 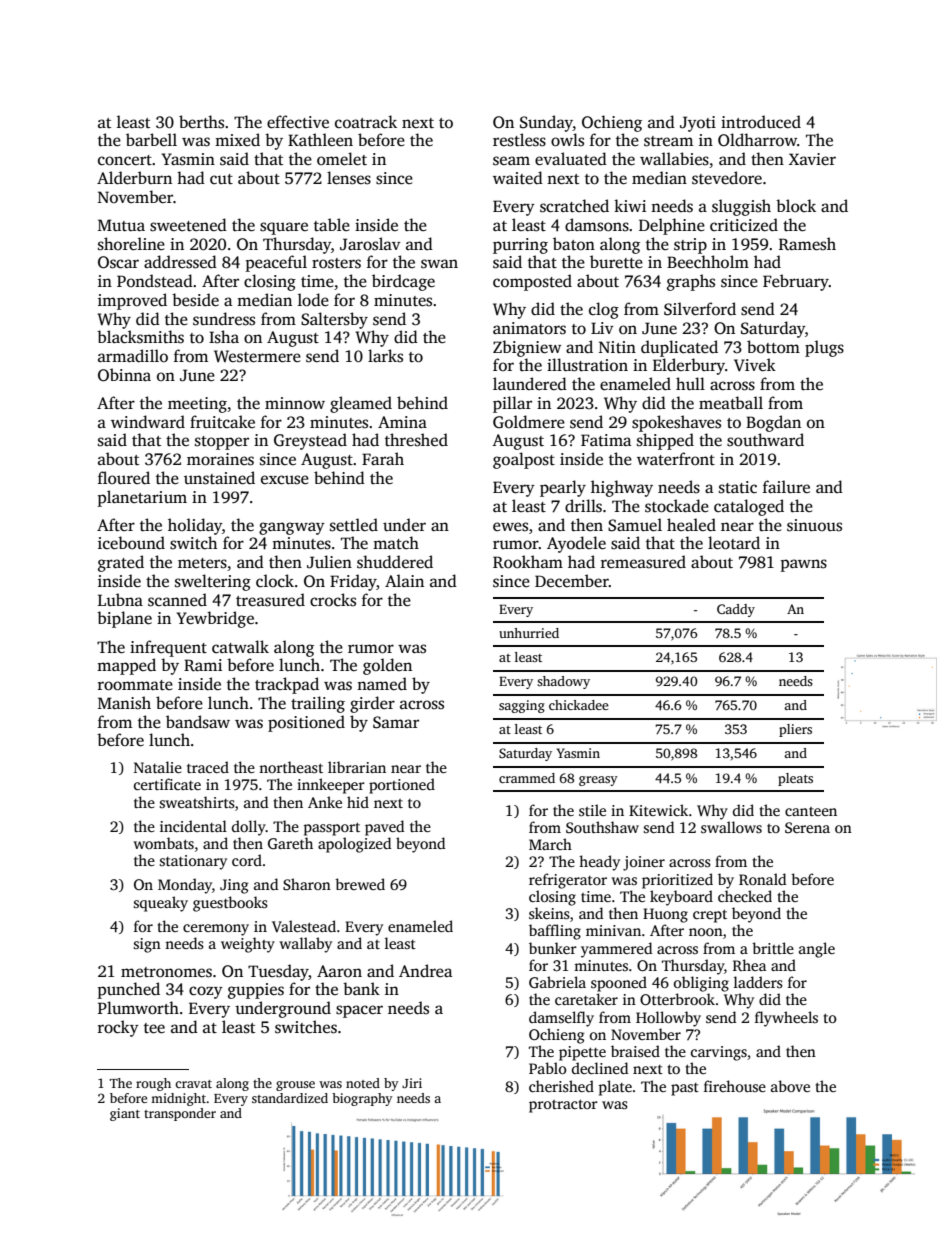 What do you see at coordinates (658, 810) in the page?
I see `Kitewick` at bounding box center [658, 810].
